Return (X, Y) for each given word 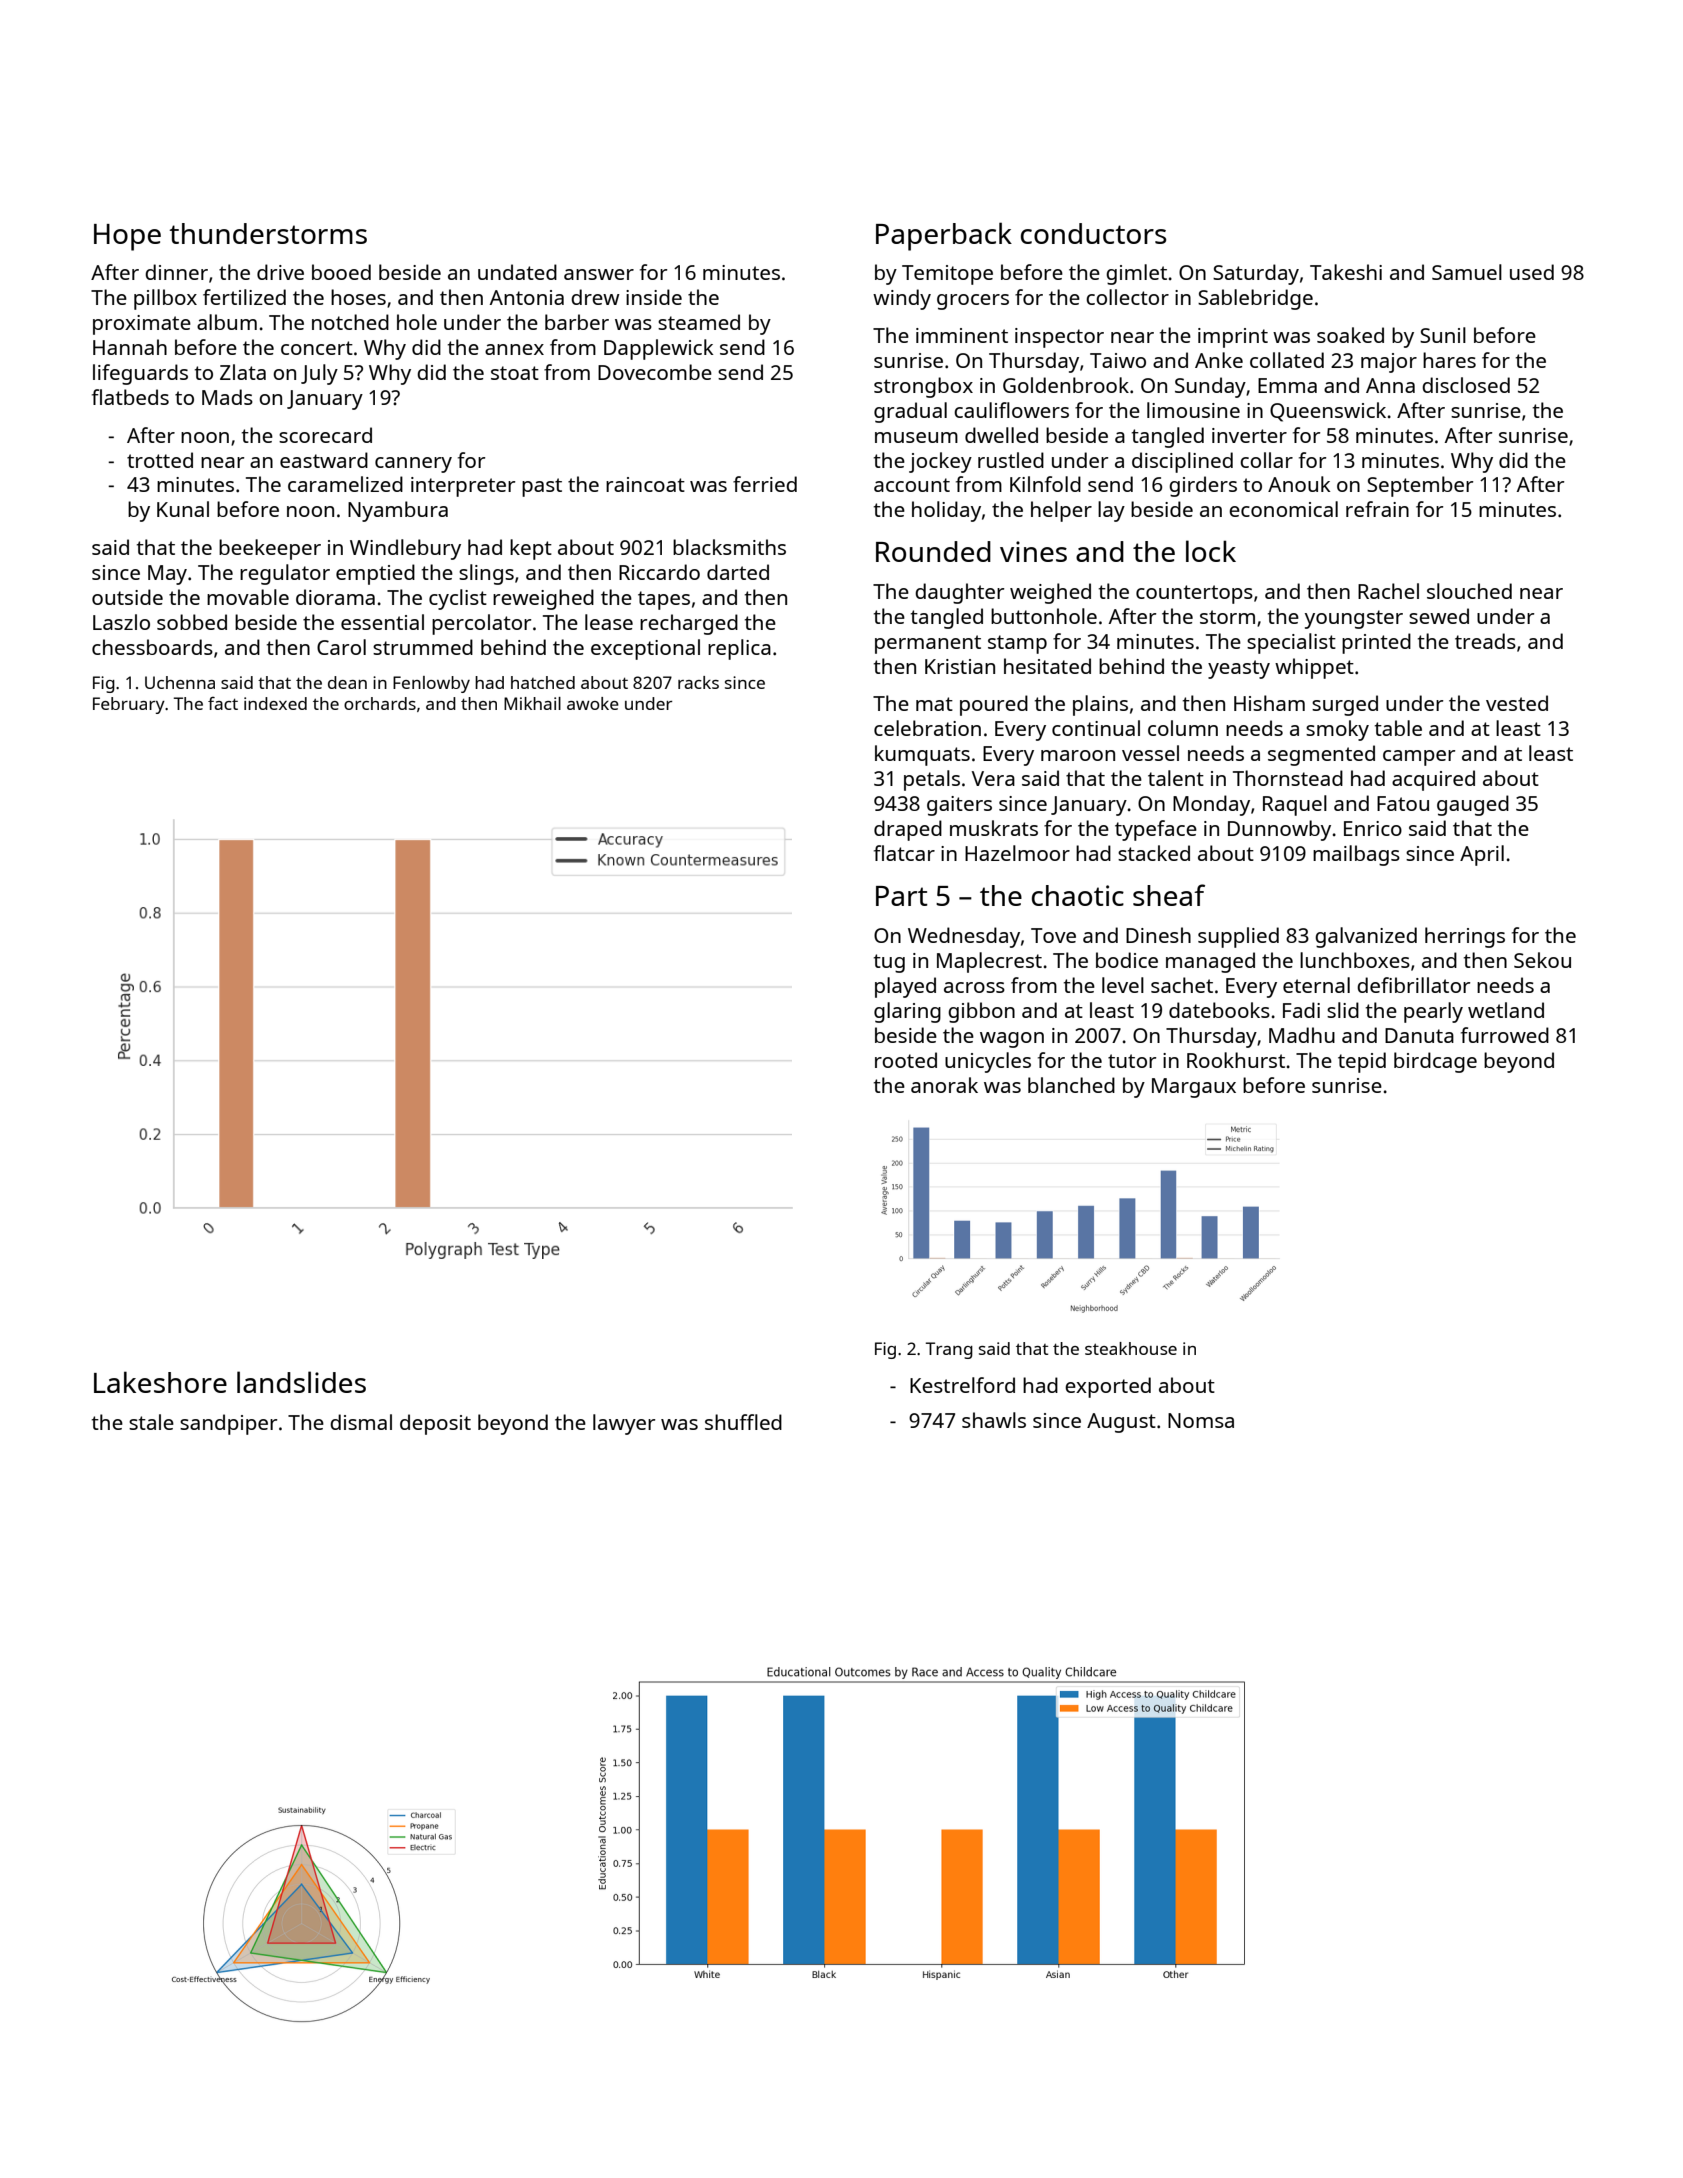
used (1532, 272)
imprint (1233, 338)
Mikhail (532, 703)
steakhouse (1131, 1348)
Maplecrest (989, 962)
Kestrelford (962, 1385)
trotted (160, 460)
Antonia (527, 297)
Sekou (1542, 960)
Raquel (1295, 805)
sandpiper (228, 1424)
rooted (906, 1060)
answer (599, 274)
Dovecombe (655, 372)
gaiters (959, 806)
